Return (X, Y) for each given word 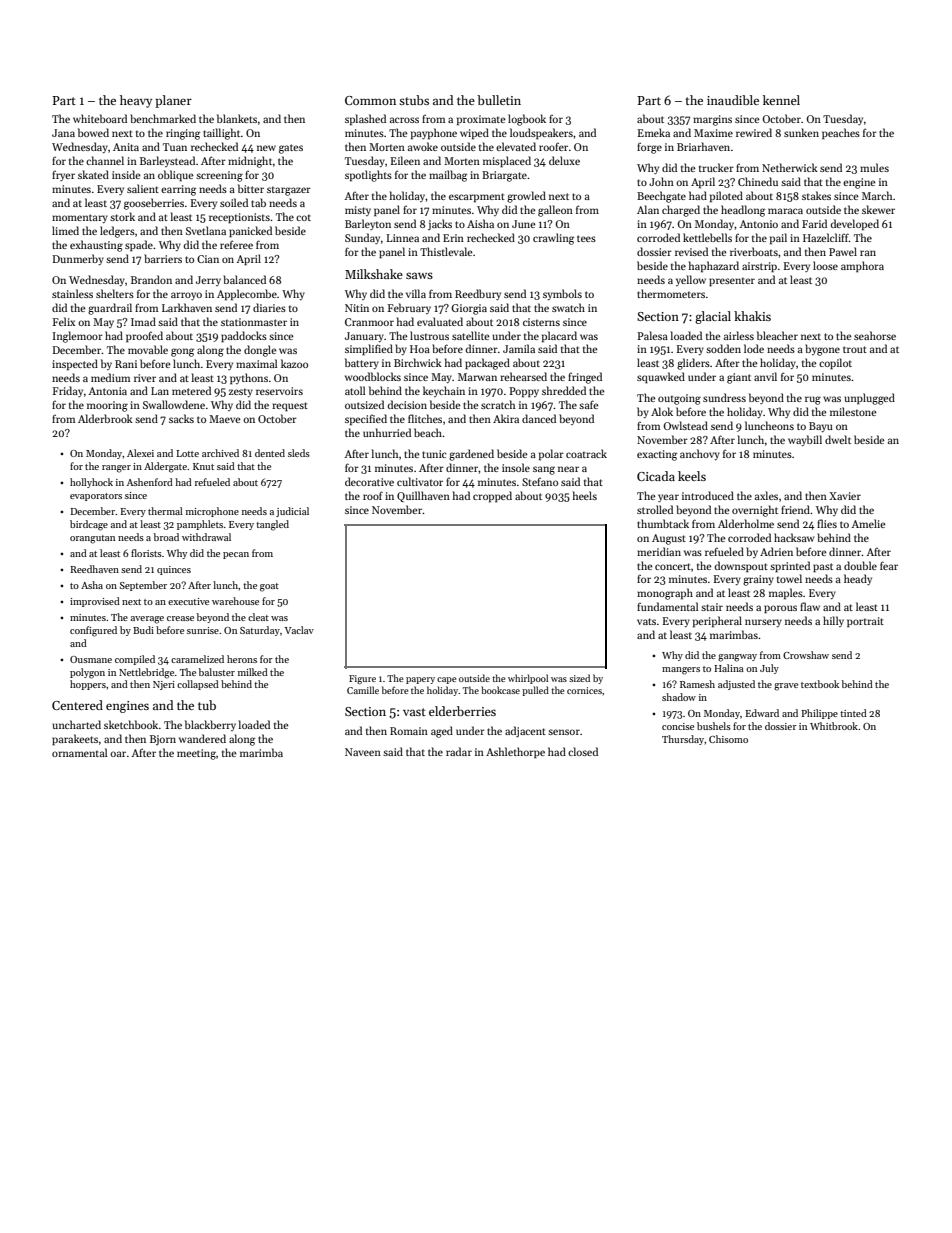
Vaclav (299, 630)
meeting (196, 754)
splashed (365, 119)
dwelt (838, 439)
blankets (237, 118)
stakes (816, 195)
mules (874, 167)
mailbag (448, 176)
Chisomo (728, 739)
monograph (665, 594)
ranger (116, 469)
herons (242, 659)
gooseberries (154, 204)
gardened (471, 455)
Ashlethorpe (515, 752)
